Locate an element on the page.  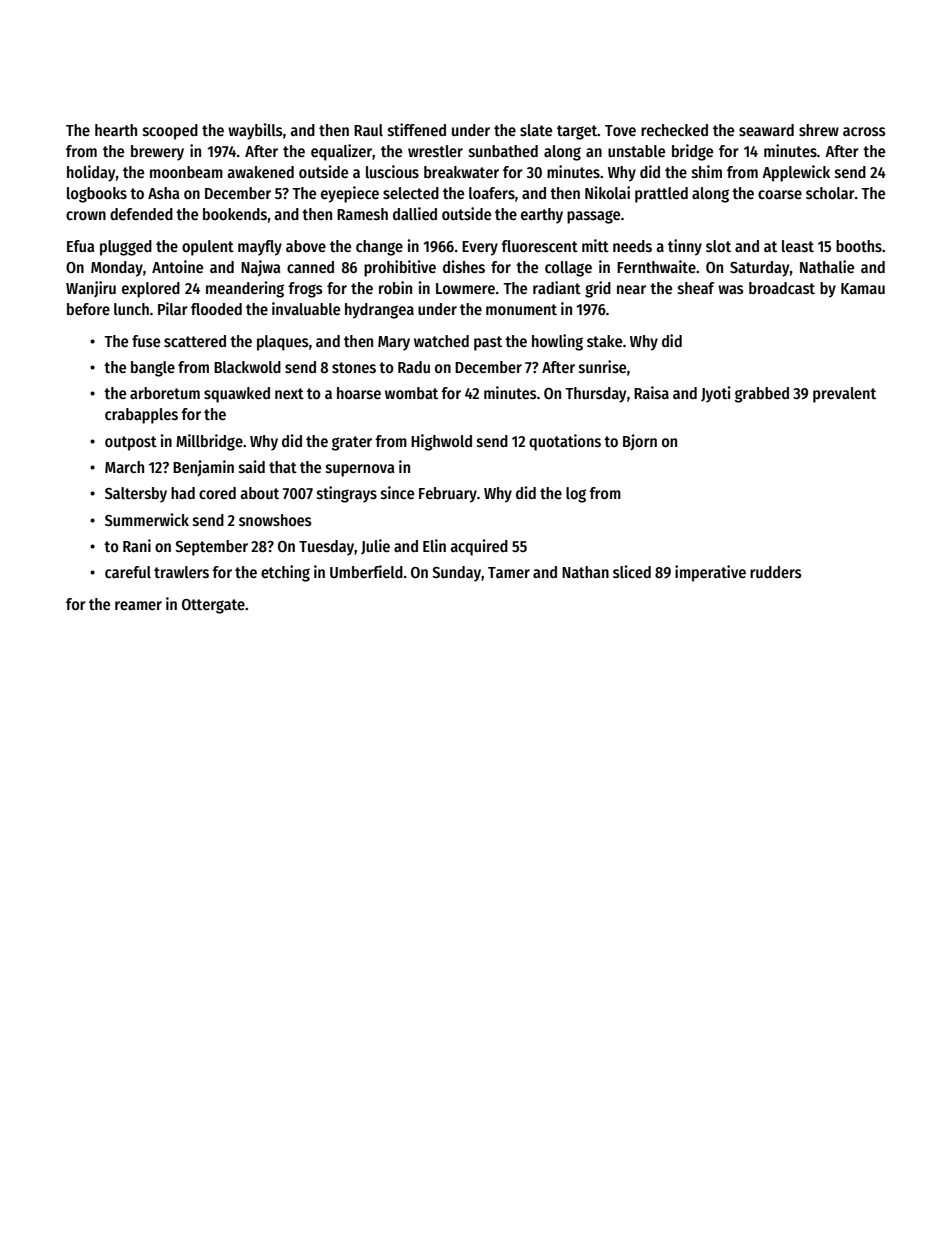
dallied is located at coordinates (415, 213).
